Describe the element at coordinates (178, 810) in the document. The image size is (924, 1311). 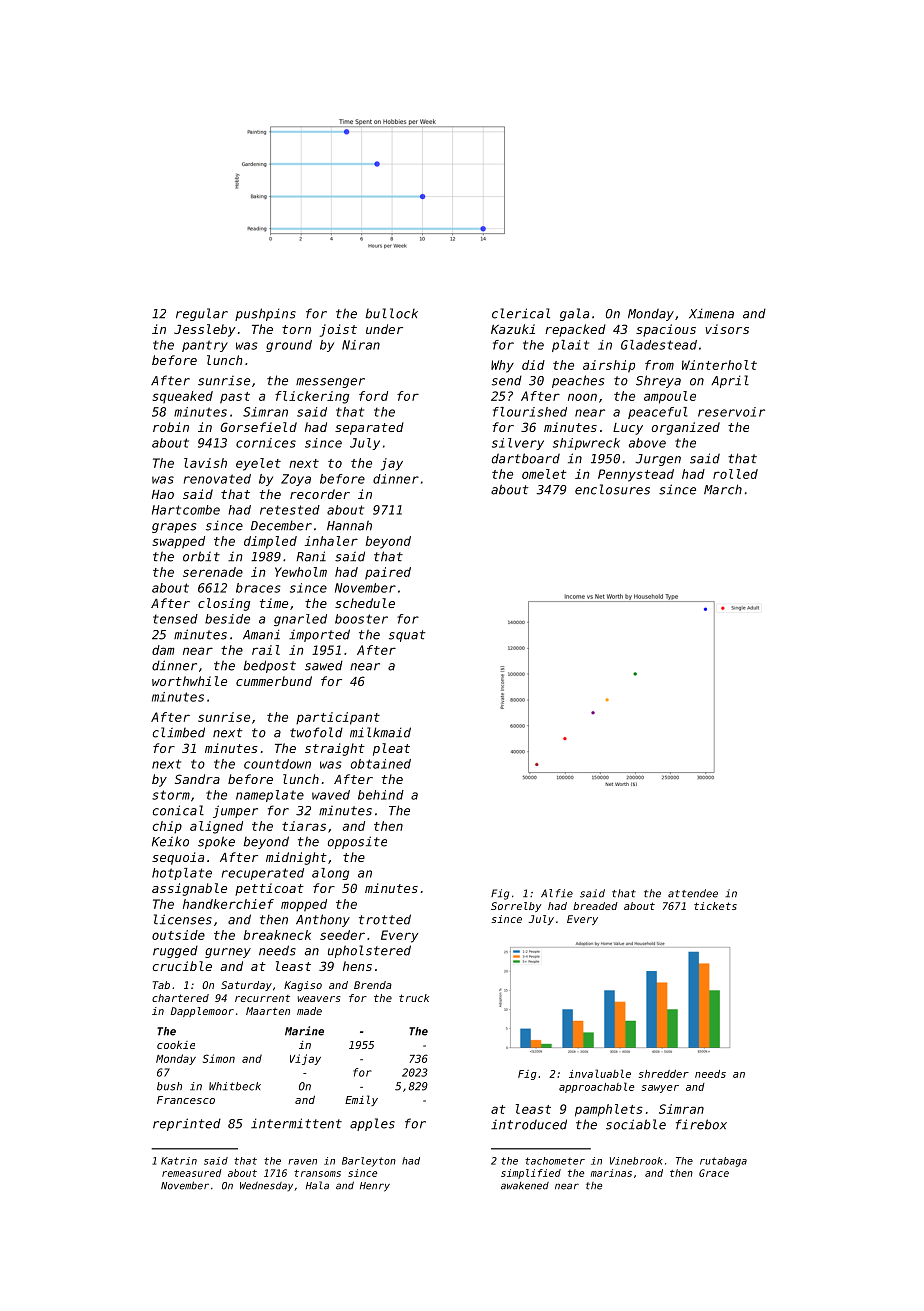
I see `conical` at that location.
